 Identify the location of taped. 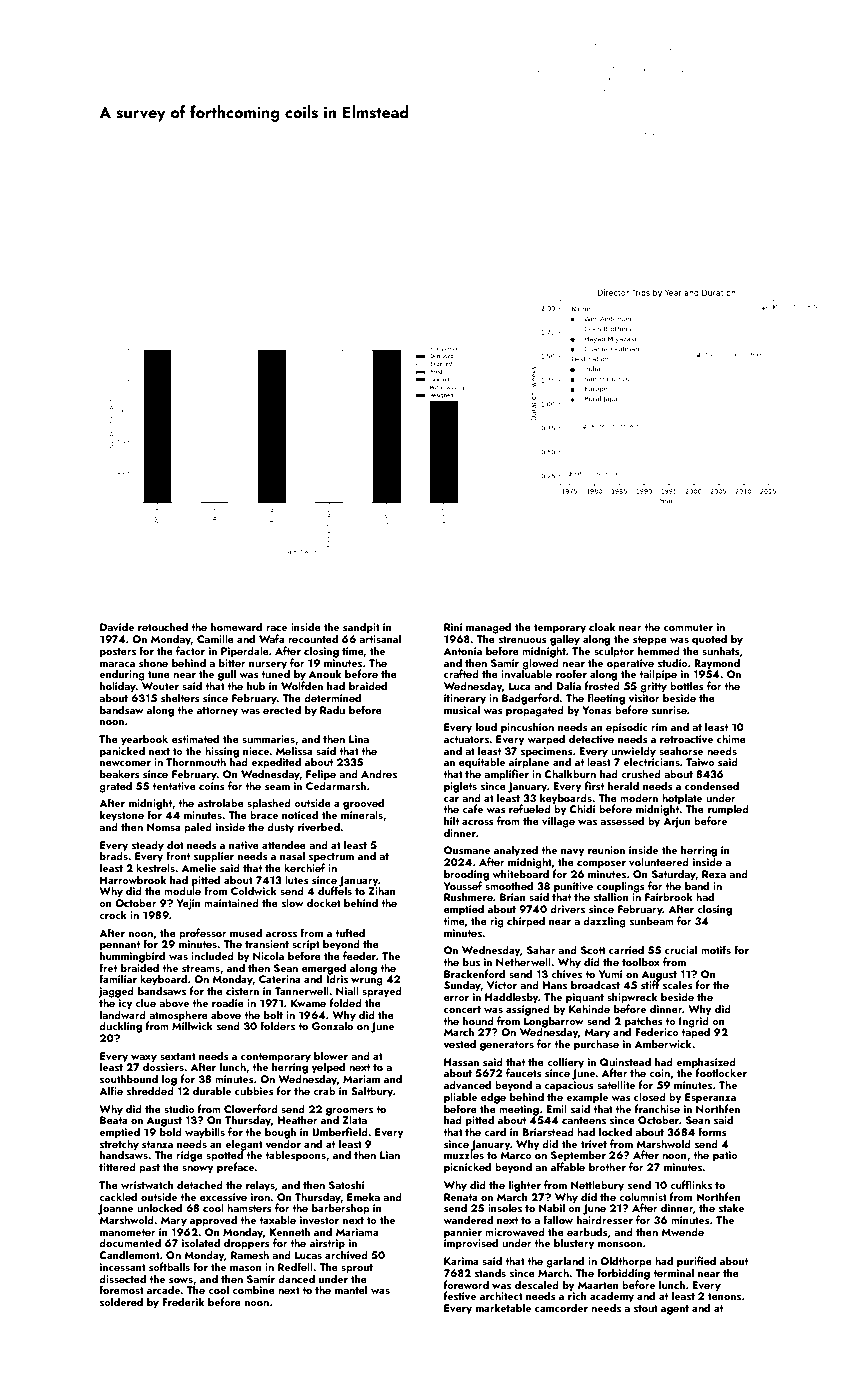
(695, 1033).
